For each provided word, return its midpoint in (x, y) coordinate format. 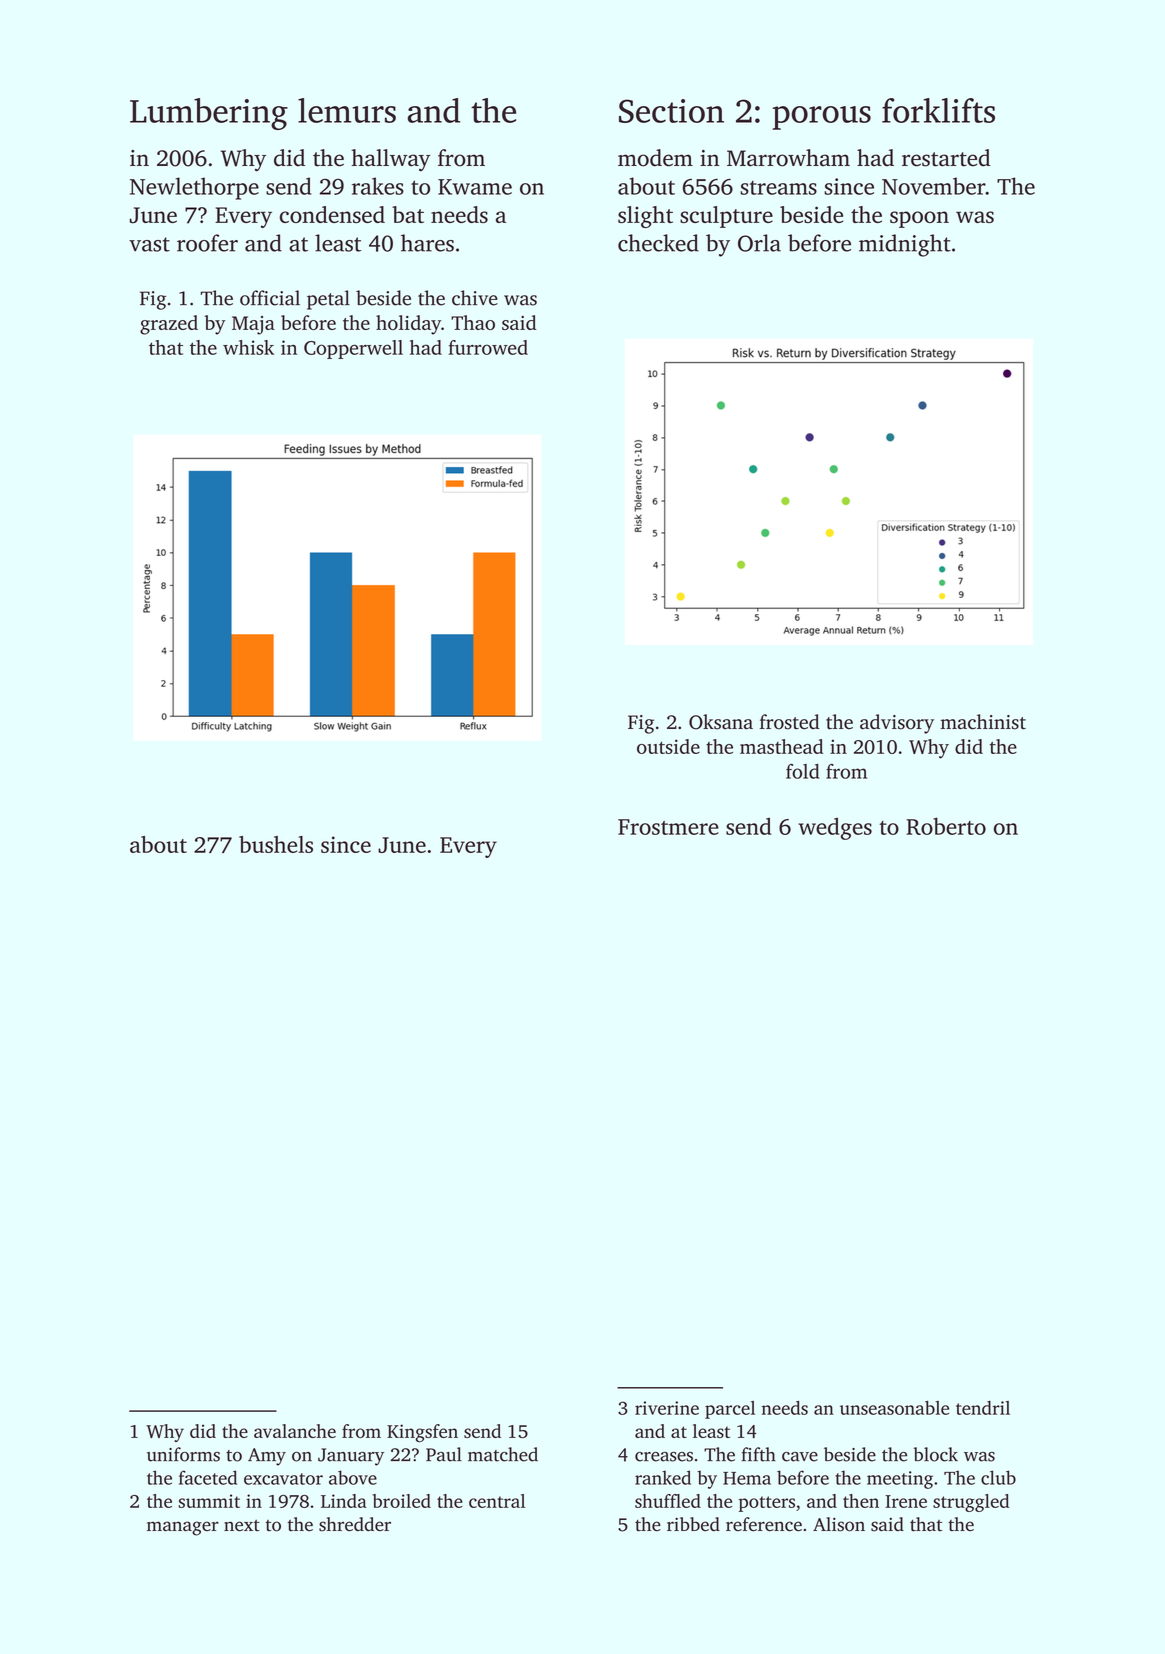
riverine (667, 1408)
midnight (905, 245)
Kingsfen (422, 1433)
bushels (276, 844)
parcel (730, 1410)
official (270, 298)
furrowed (488, 347)
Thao (473, 322)
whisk (248, 347)
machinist (983, 722)
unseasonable (894, 1408)
